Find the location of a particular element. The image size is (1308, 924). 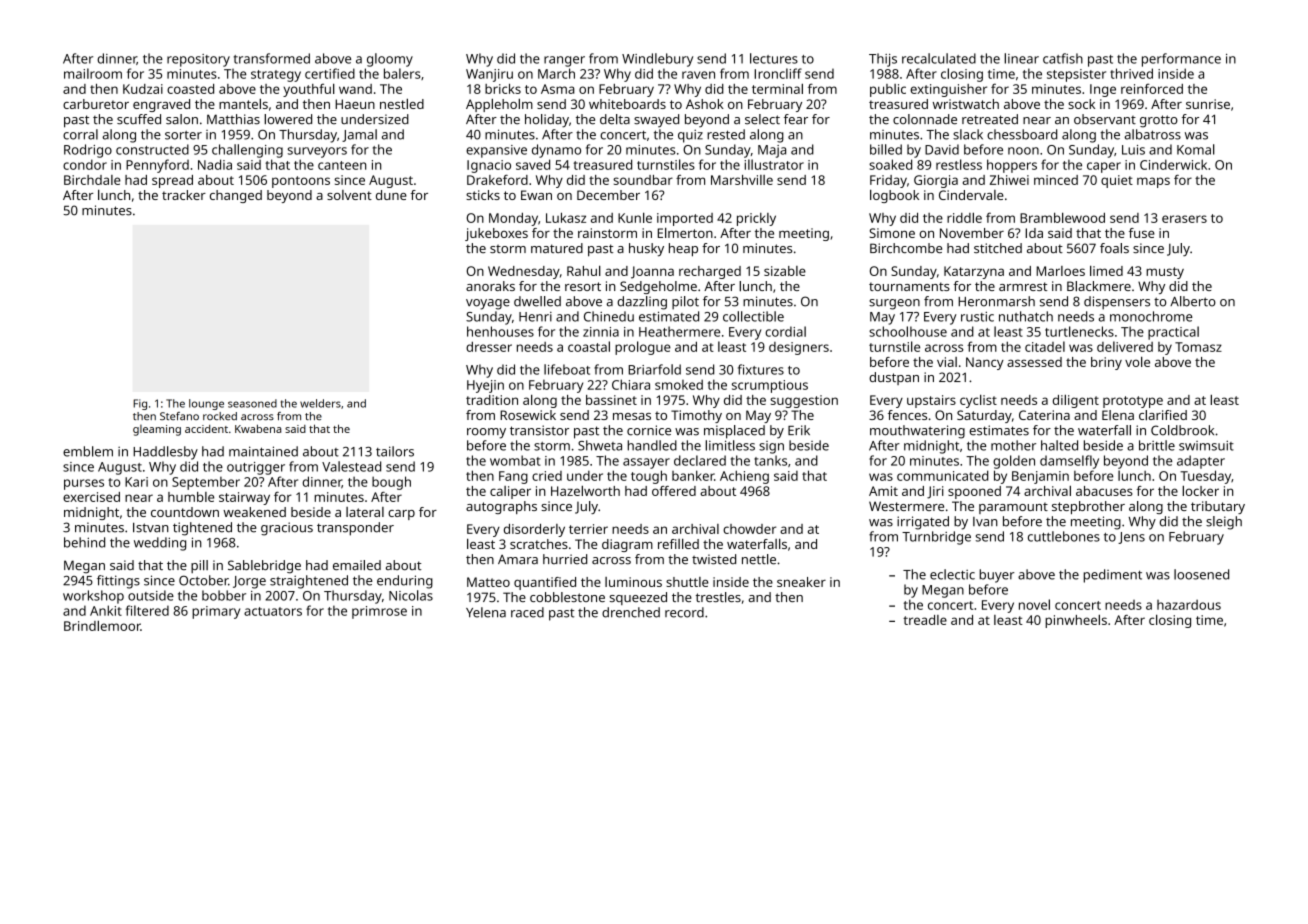

brittle is located at coordinates (1157, 445).
